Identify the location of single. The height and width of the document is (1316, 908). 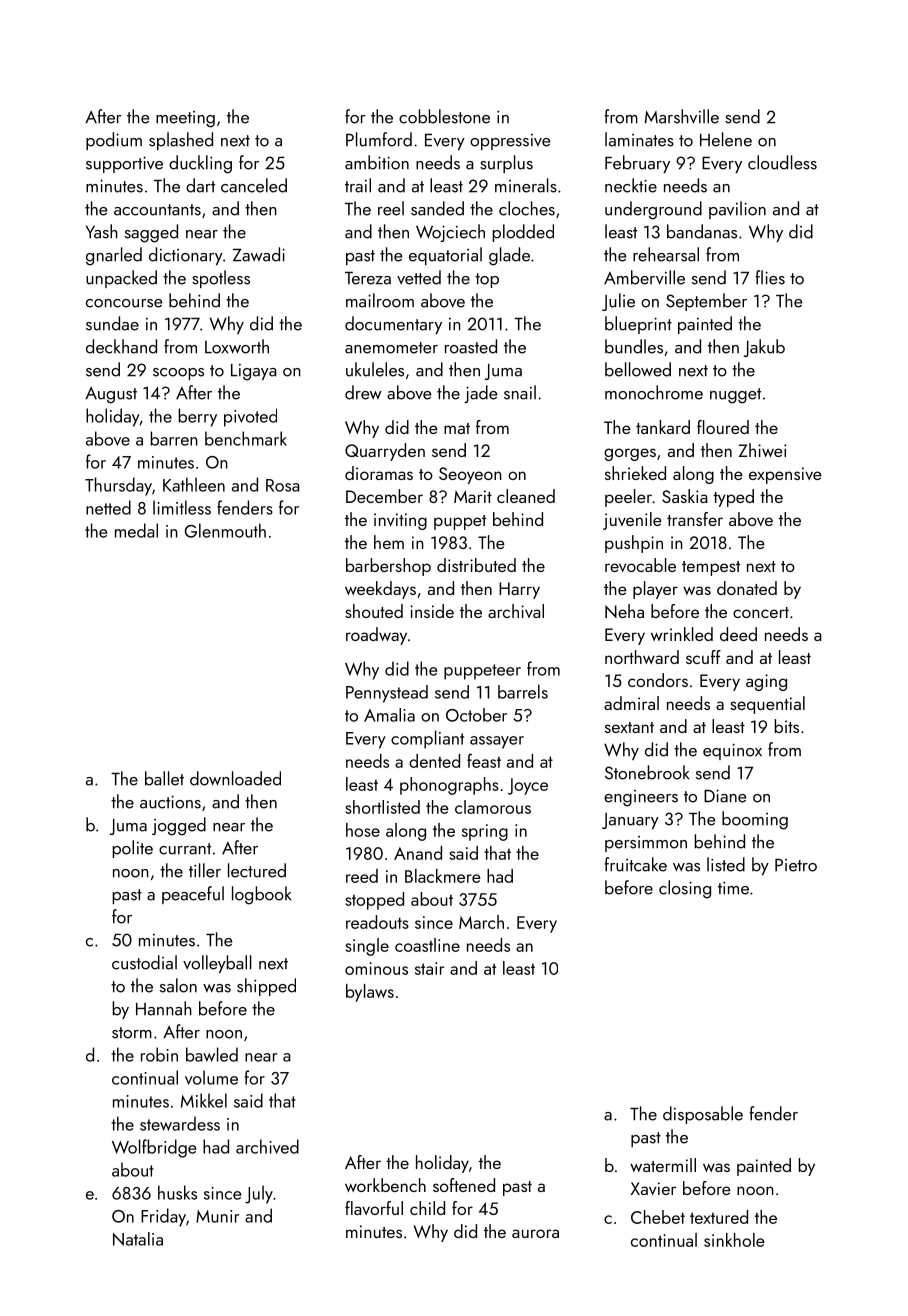
(367, 947).
